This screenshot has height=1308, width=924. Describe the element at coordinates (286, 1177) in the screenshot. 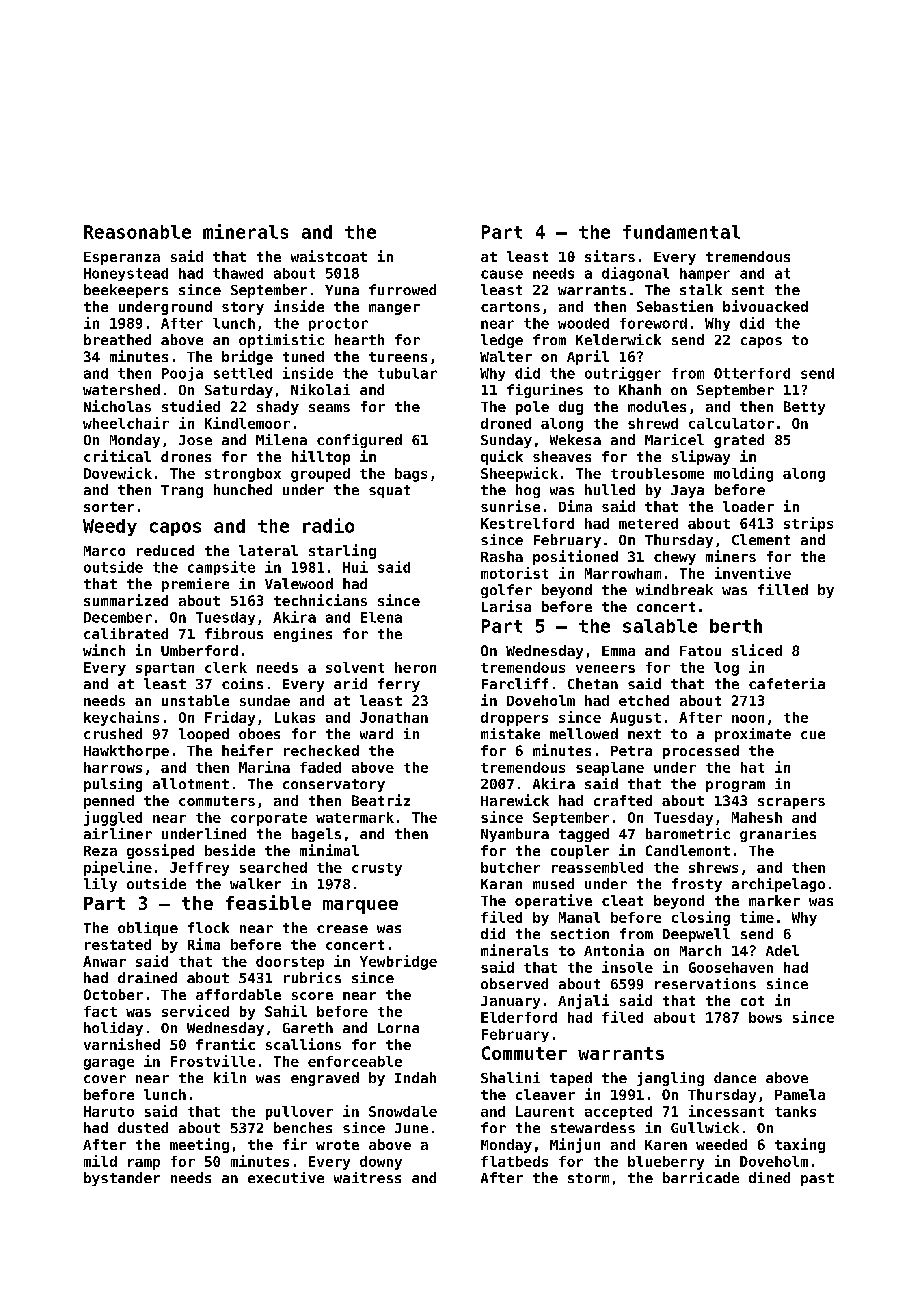

I see `executive` at that location.
